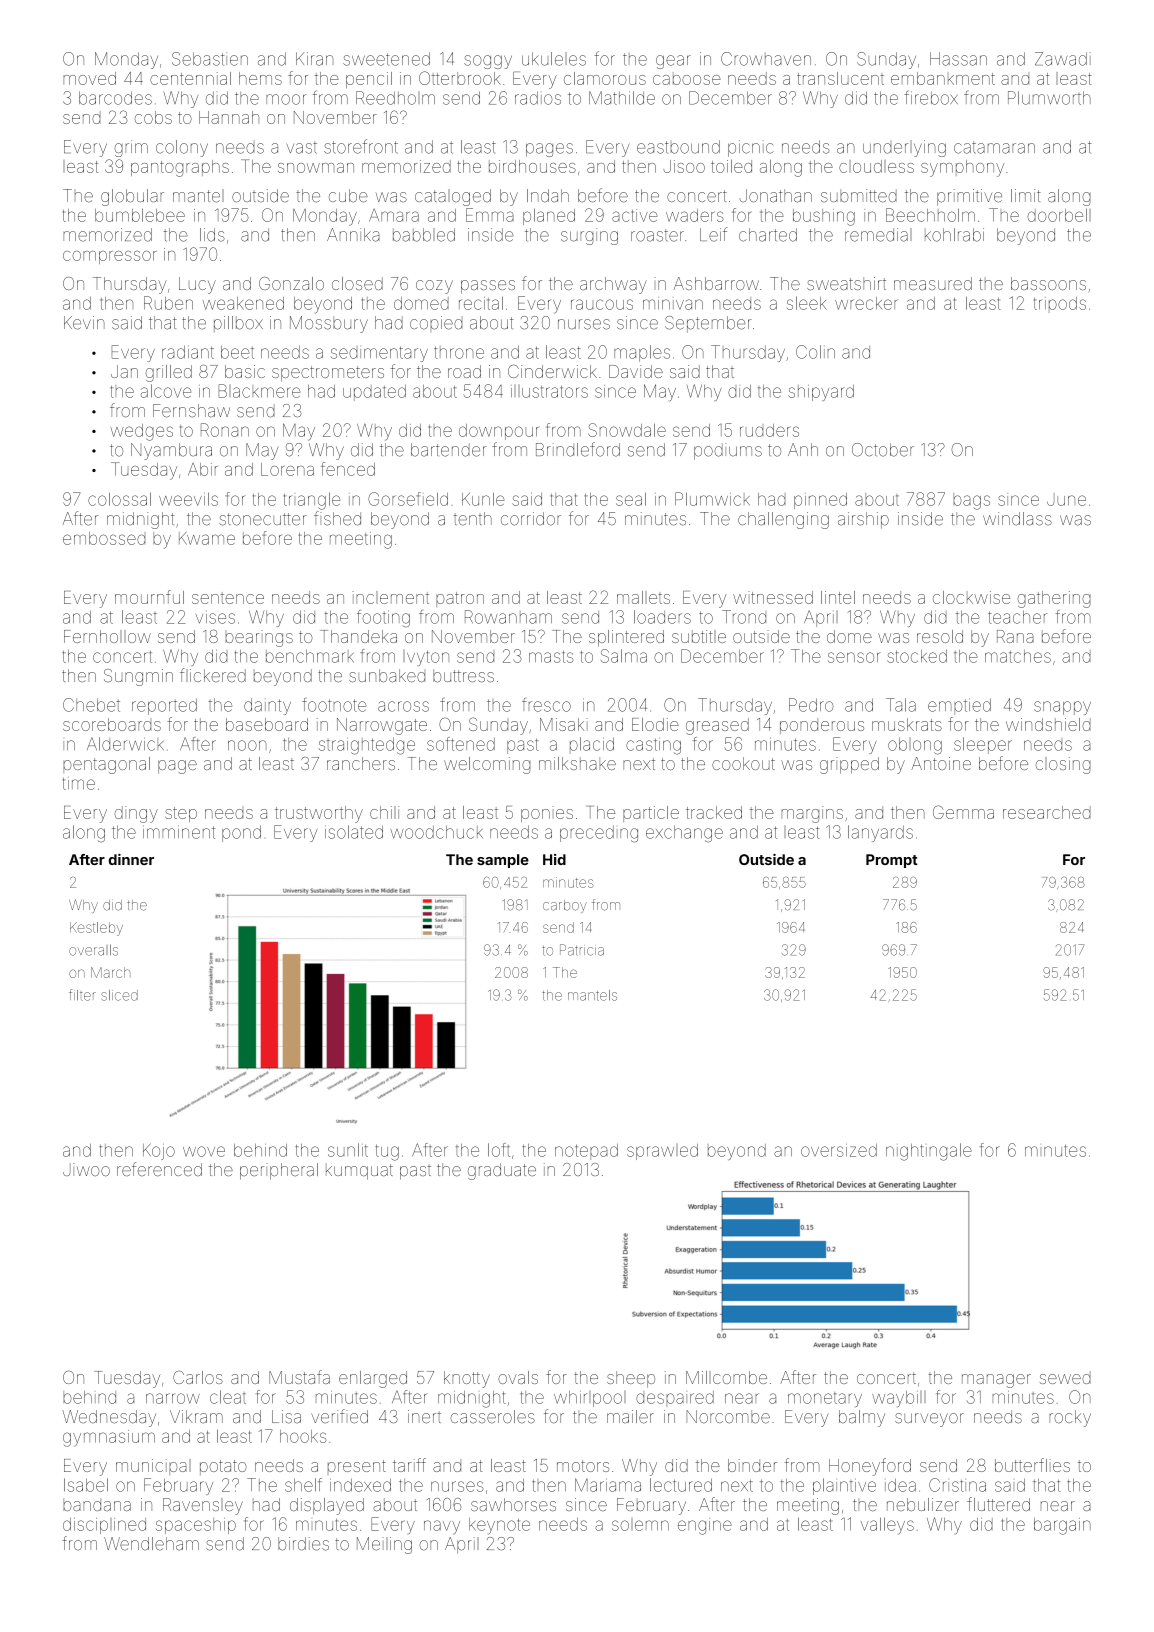  I want to click on wrecker, so click(866, 303).
